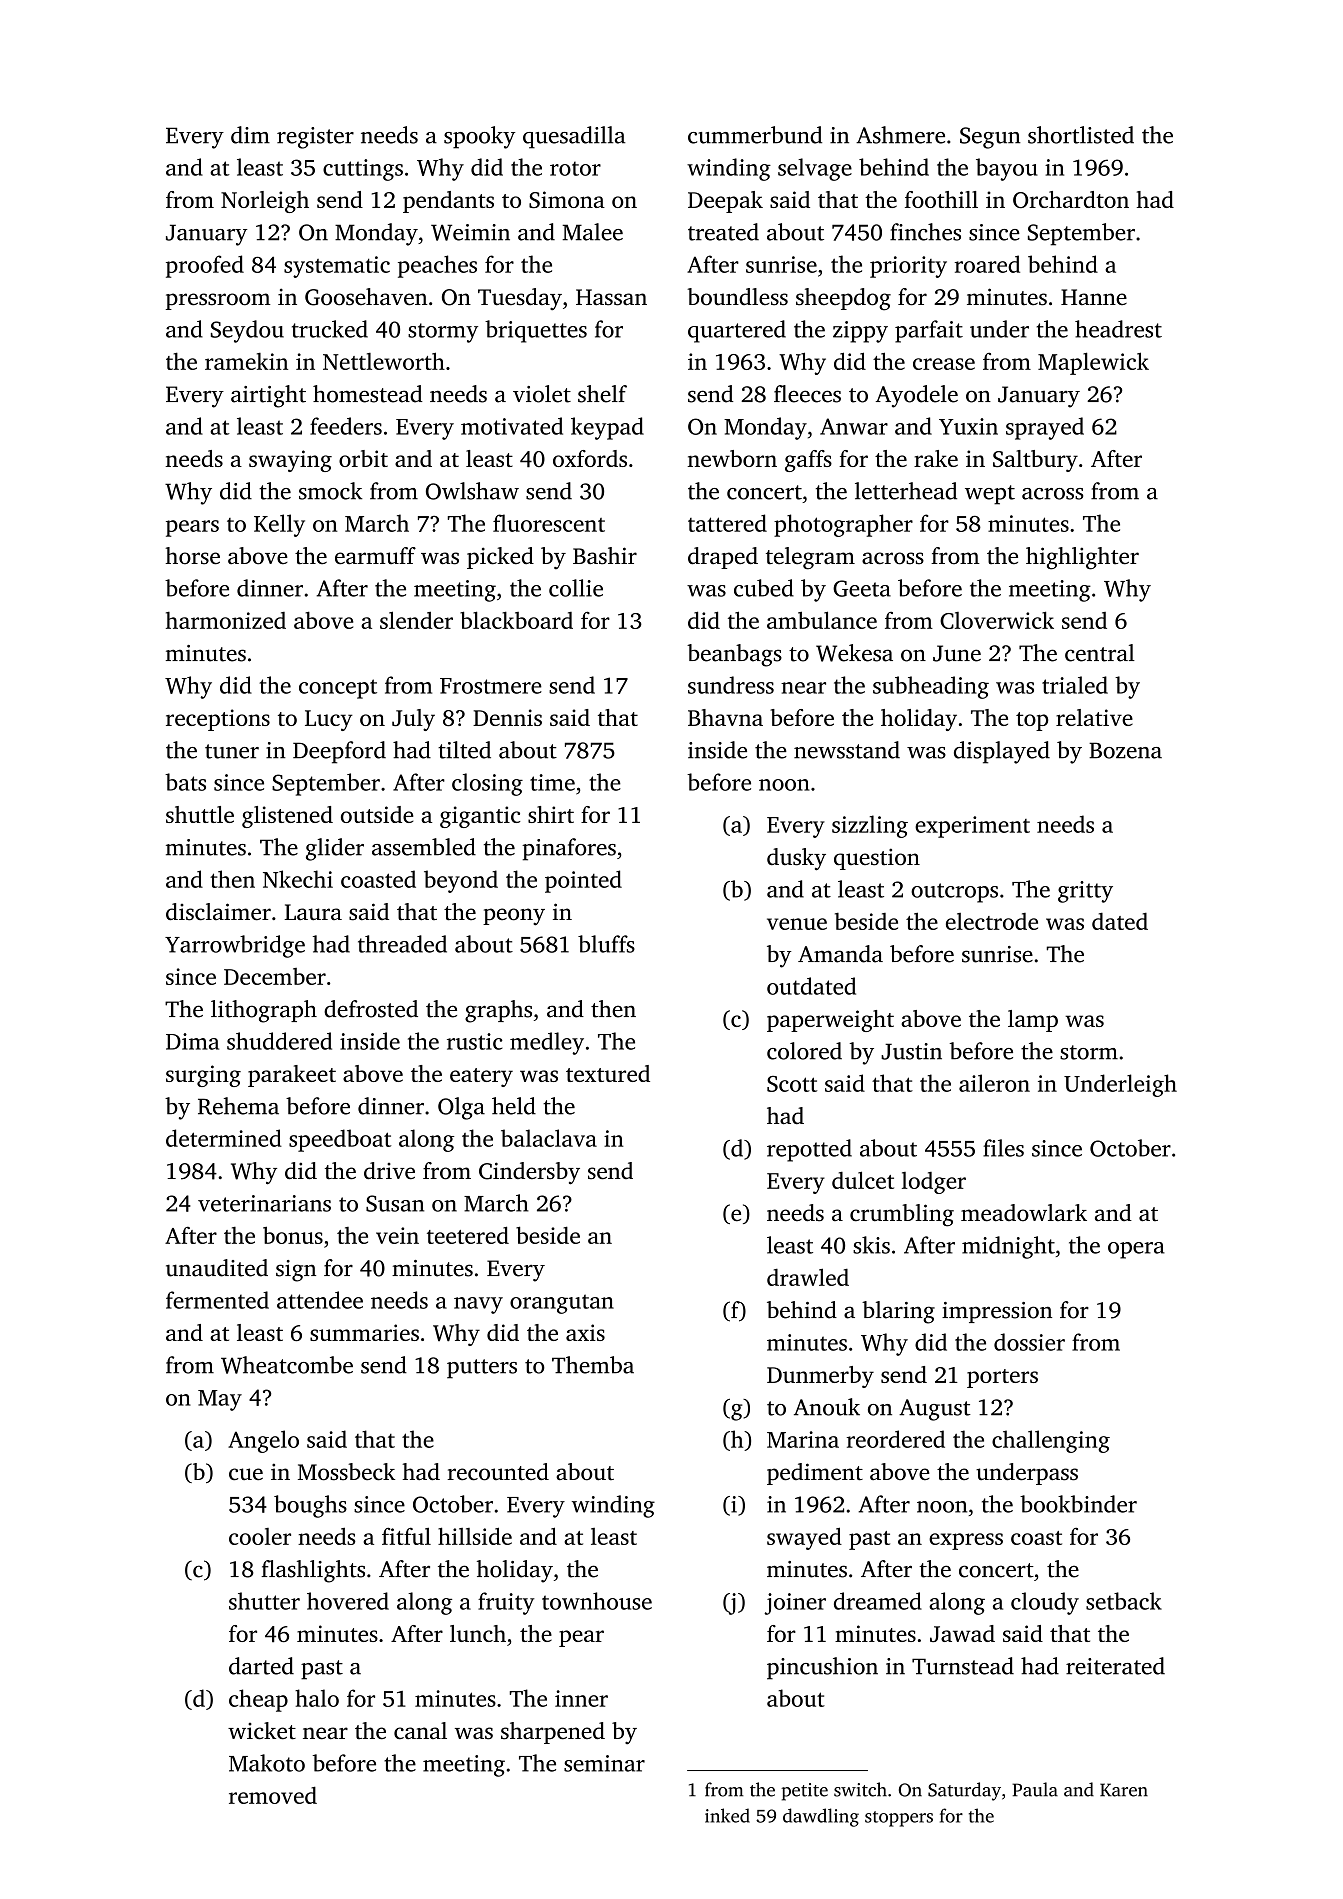 The height and width of the screenshot is (1899, 1343). I want to click on recounted, so click(498, 1472).
